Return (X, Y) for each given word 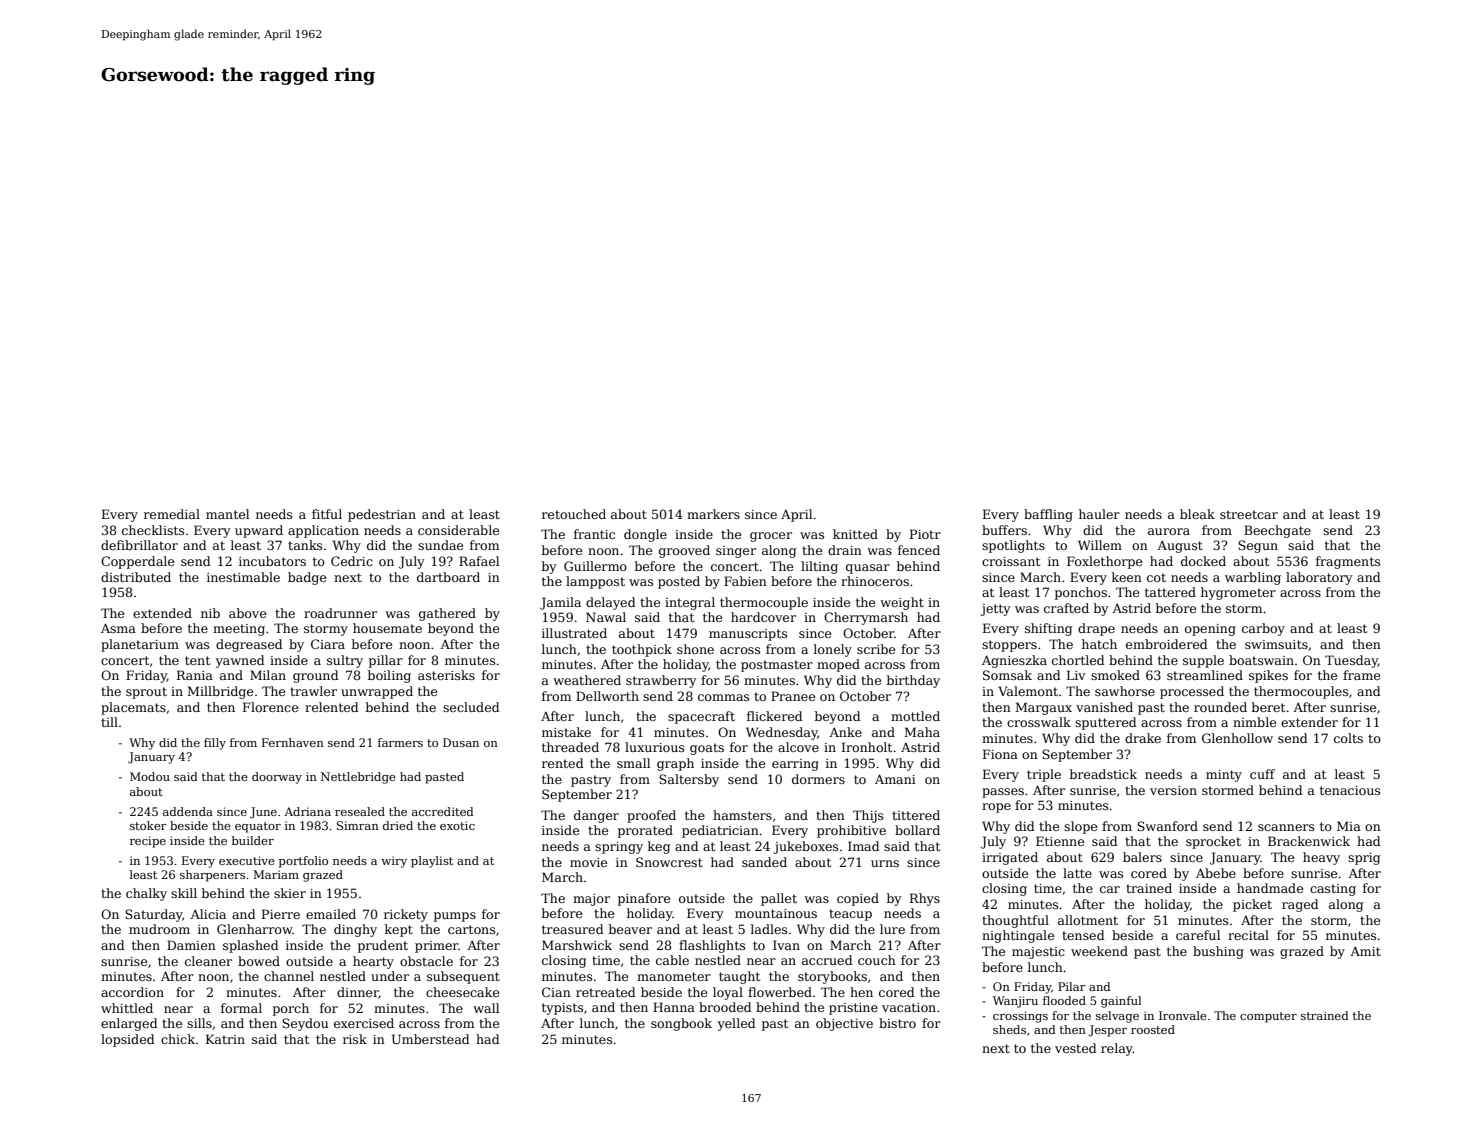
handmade (1270, 888)
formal (241, 1008)
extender (1309, 722)
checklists (153, 530)
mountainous (776, 913)
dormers (818, 779)
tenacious (1350, 790)
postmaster (777, 666)
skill (184, 893)
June (263, 813)
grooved (684, 551)
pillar (386, 661)
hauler (1099, 514)
